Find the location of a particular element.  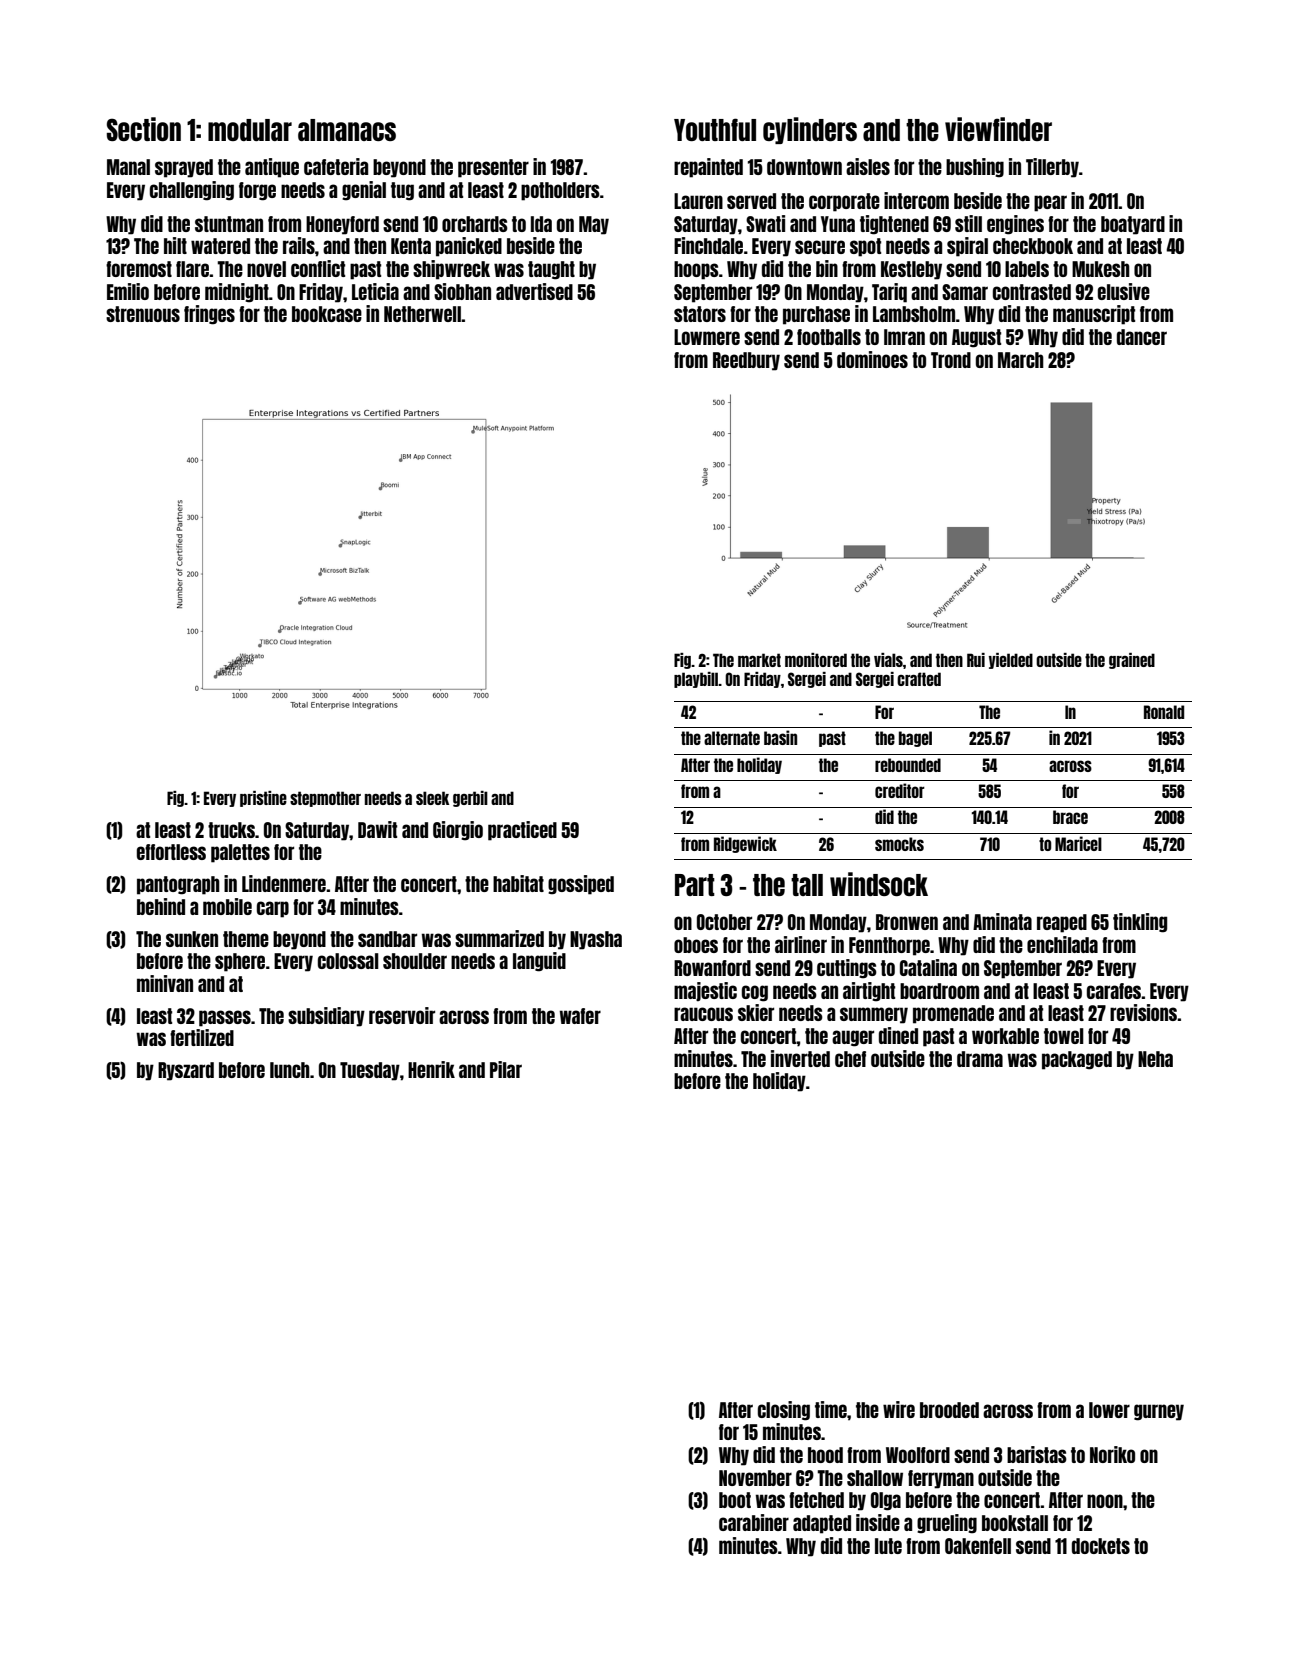

monitored is located at coordinates (816, 660).
